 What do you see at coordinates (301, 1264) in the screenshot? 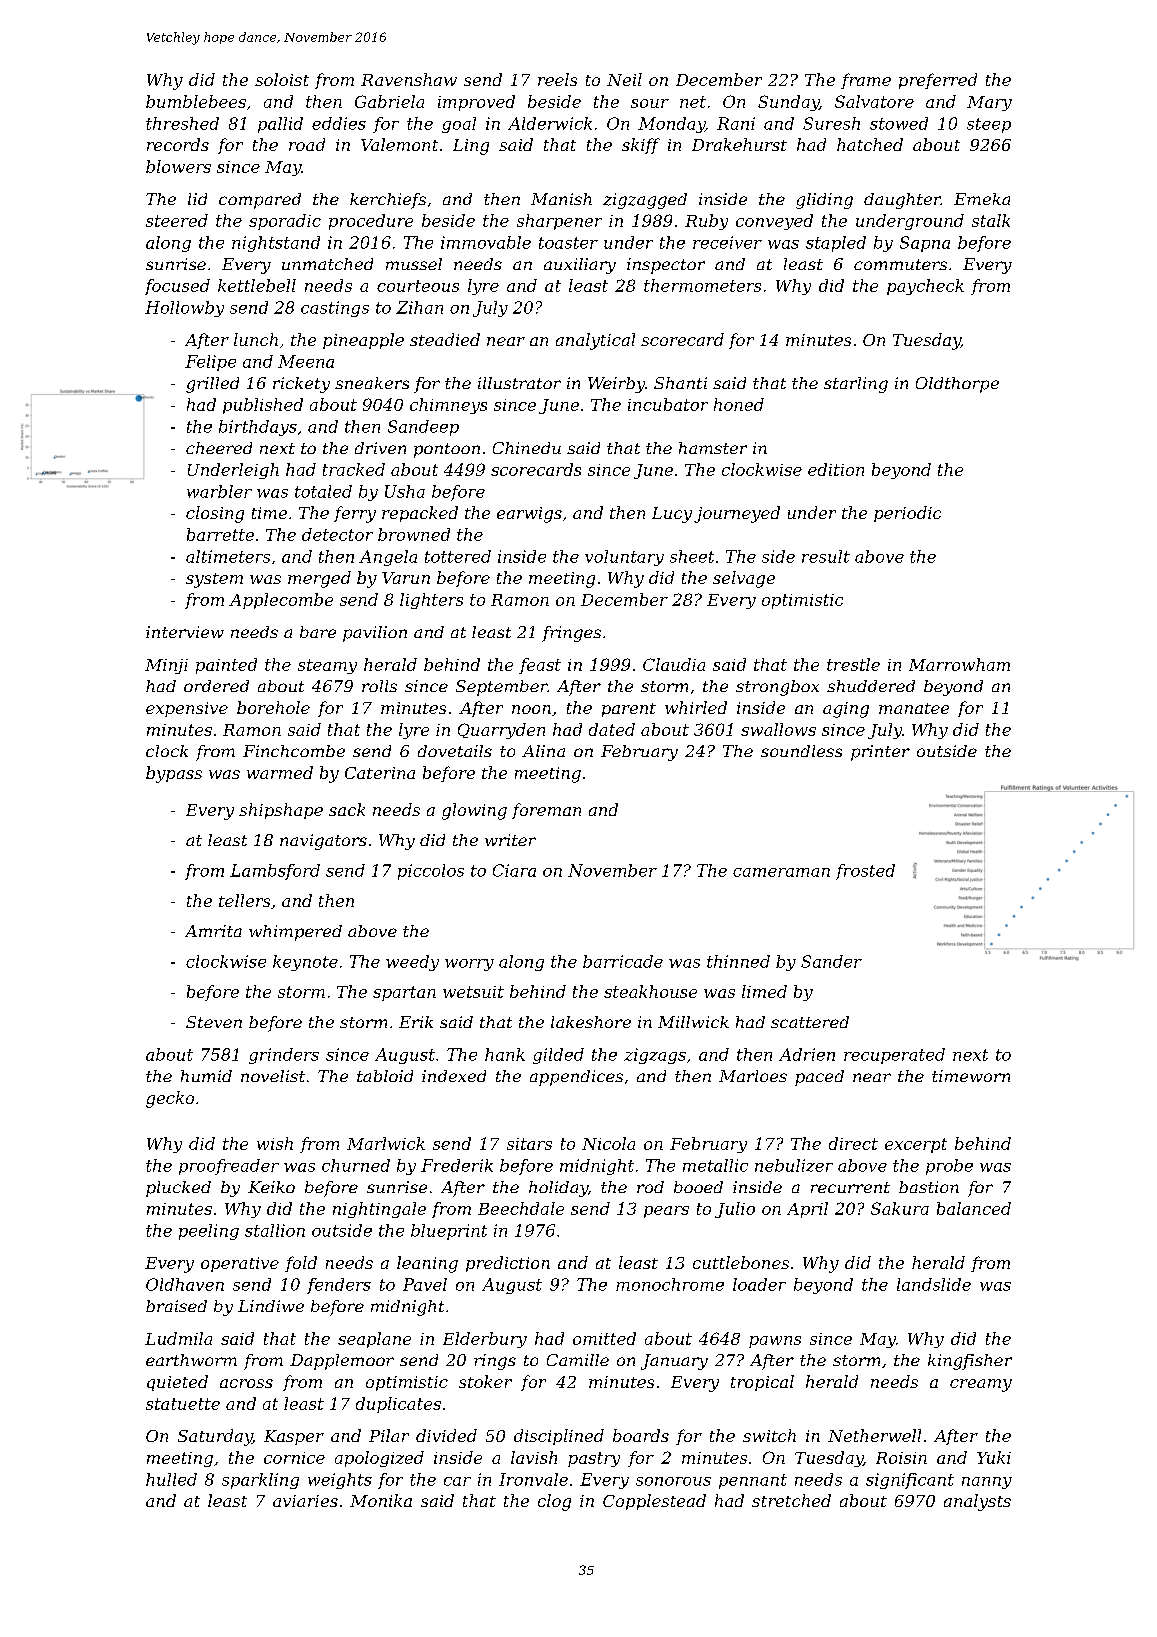
I see `fold` at bounding box center [301, 1264].
